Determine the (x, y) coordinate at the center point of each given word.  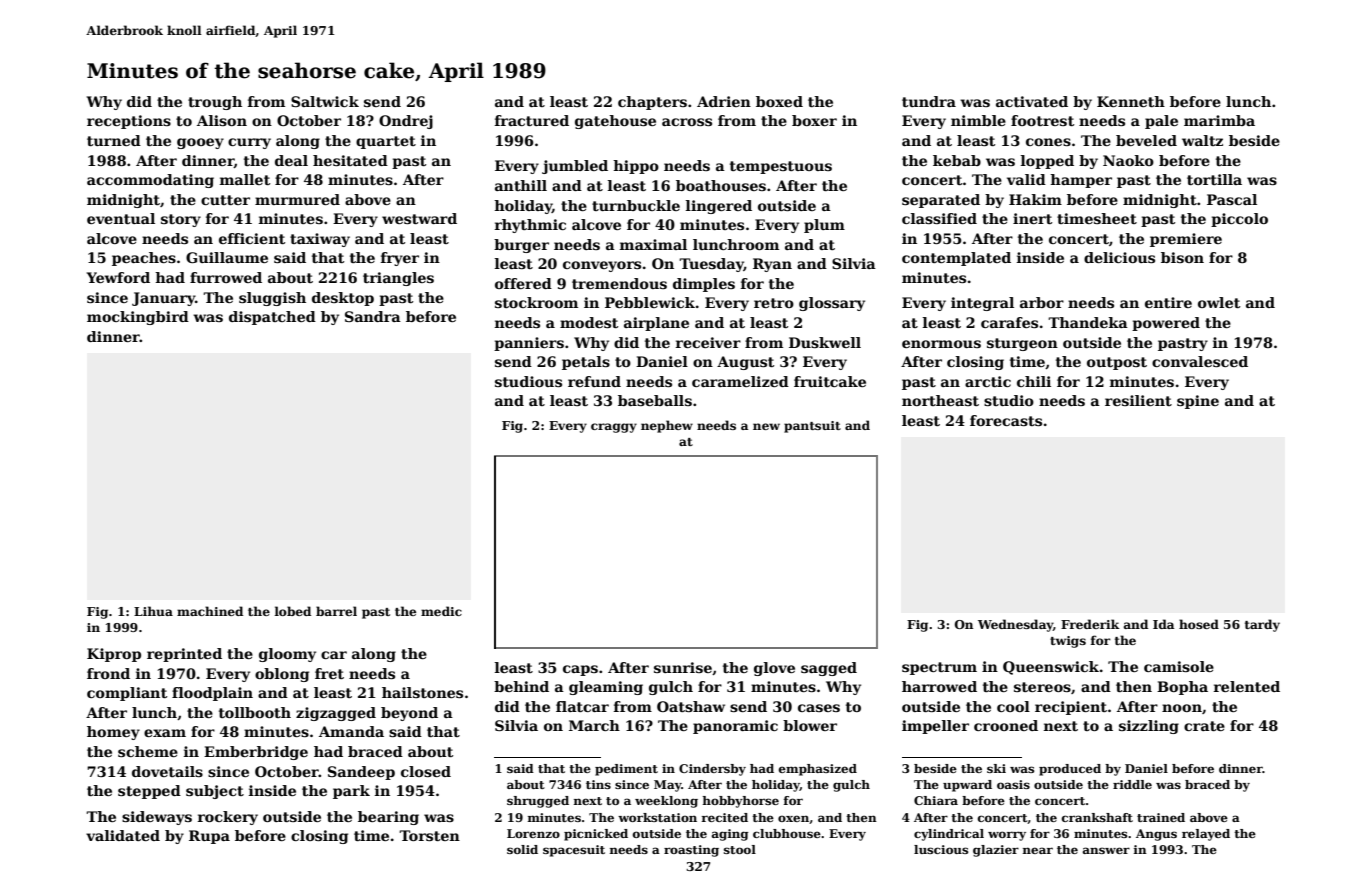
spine (1198, 402)
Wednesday (1015, 625)
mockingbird (138, 318)
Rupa (209, 837)
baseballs (655, 400)
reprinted (184, 655)
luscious (941, 849)
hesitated (350, 160)
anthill (521, 185)
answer (1106, 850)
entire (1168, 302)
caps (580, 670)
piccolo (1239, 220)
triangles (398, 279)
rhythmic (530, 226)
